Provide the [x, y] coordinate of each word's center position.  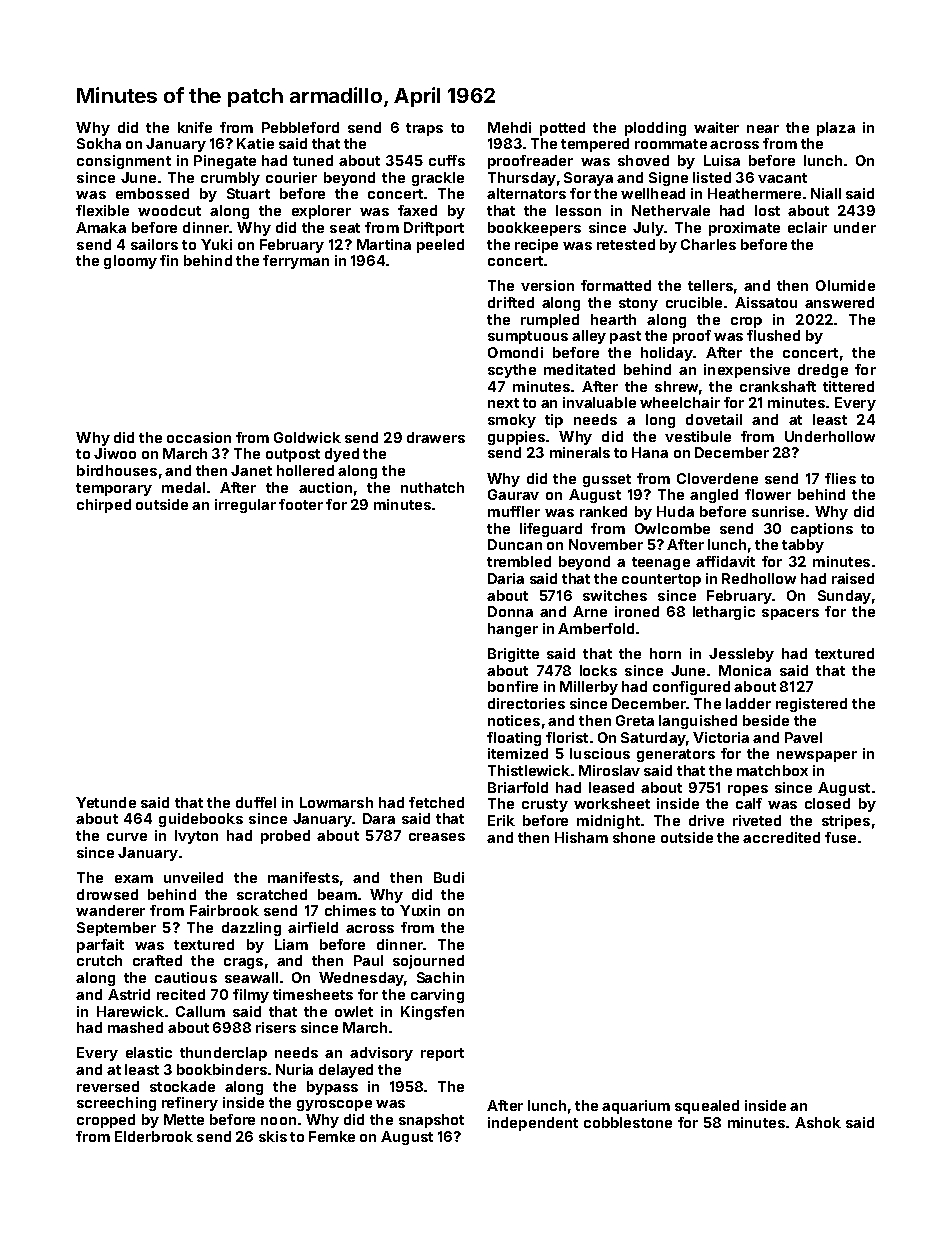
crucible [694, 302]
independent [533, 1124]
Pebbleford [300, 127]
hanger [513, 630]
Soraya [588, 179]
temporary [114, 489]
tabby [803, 546]
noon [278, 1121]
